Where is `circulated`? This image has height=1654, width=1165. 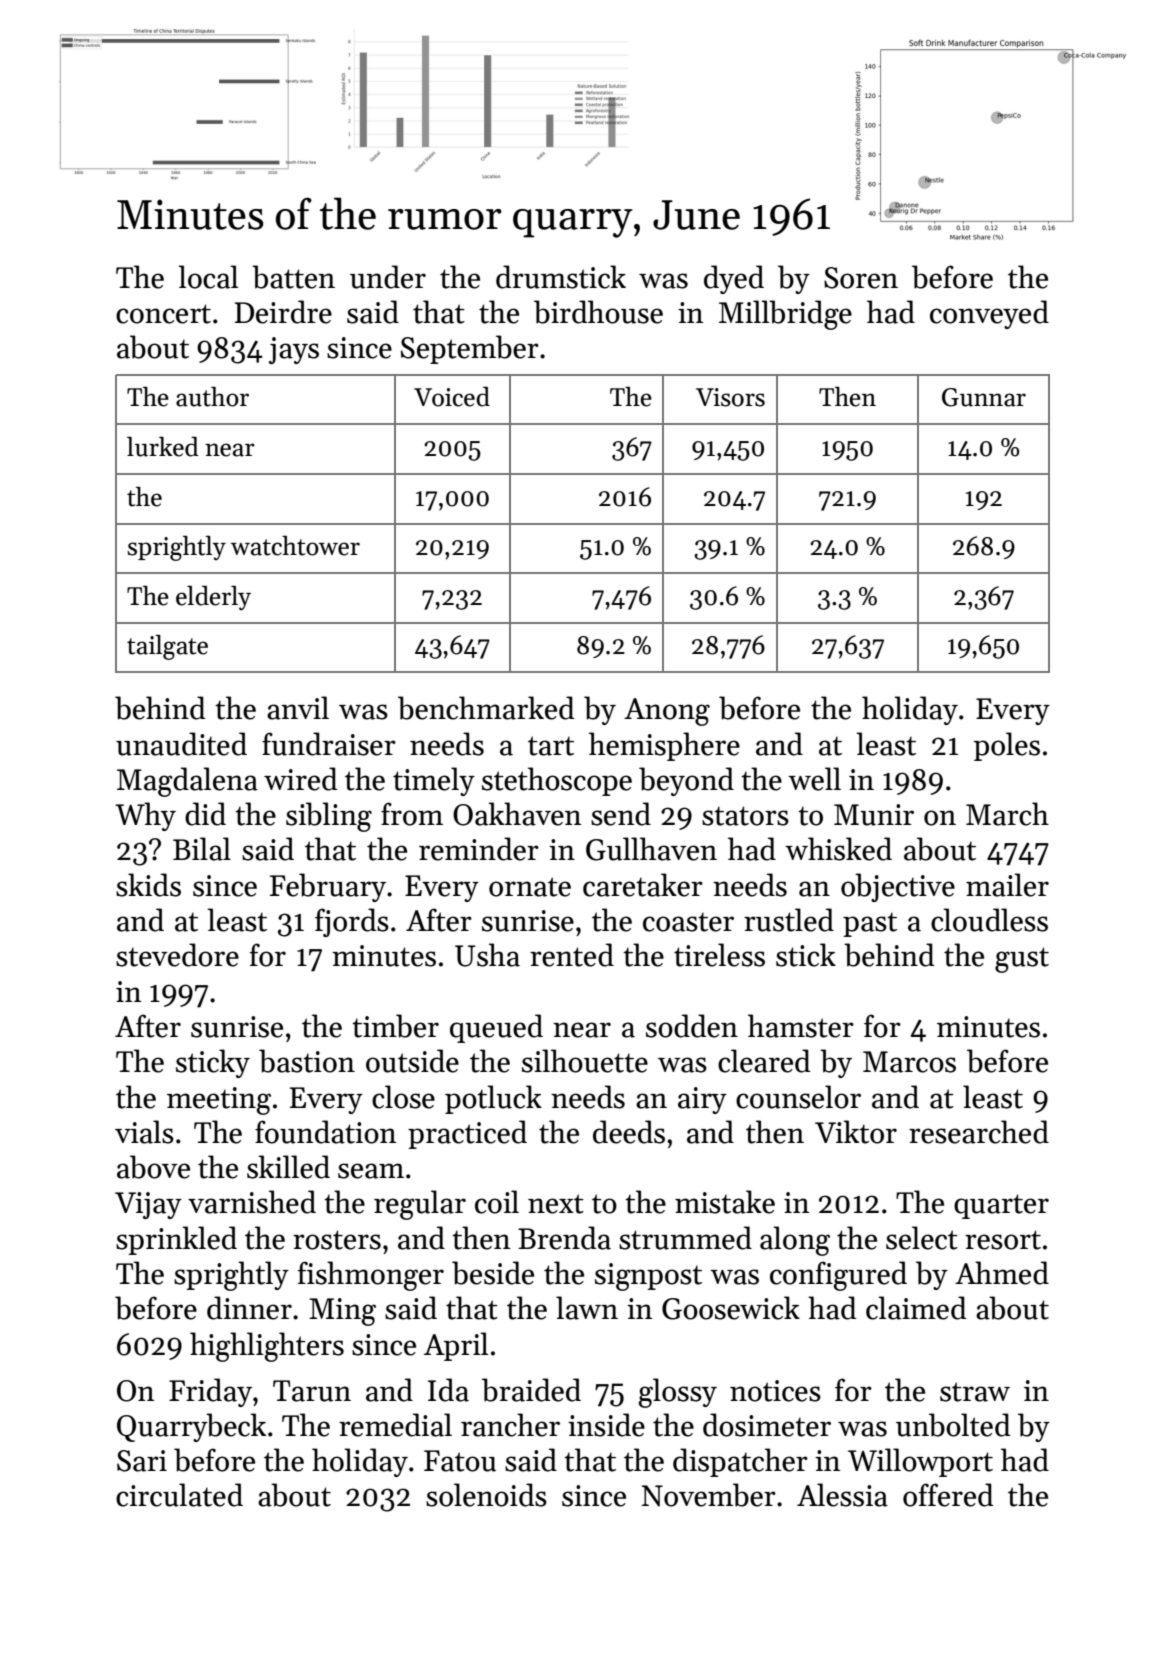 circulated is located at coordinates (179, 1495).
